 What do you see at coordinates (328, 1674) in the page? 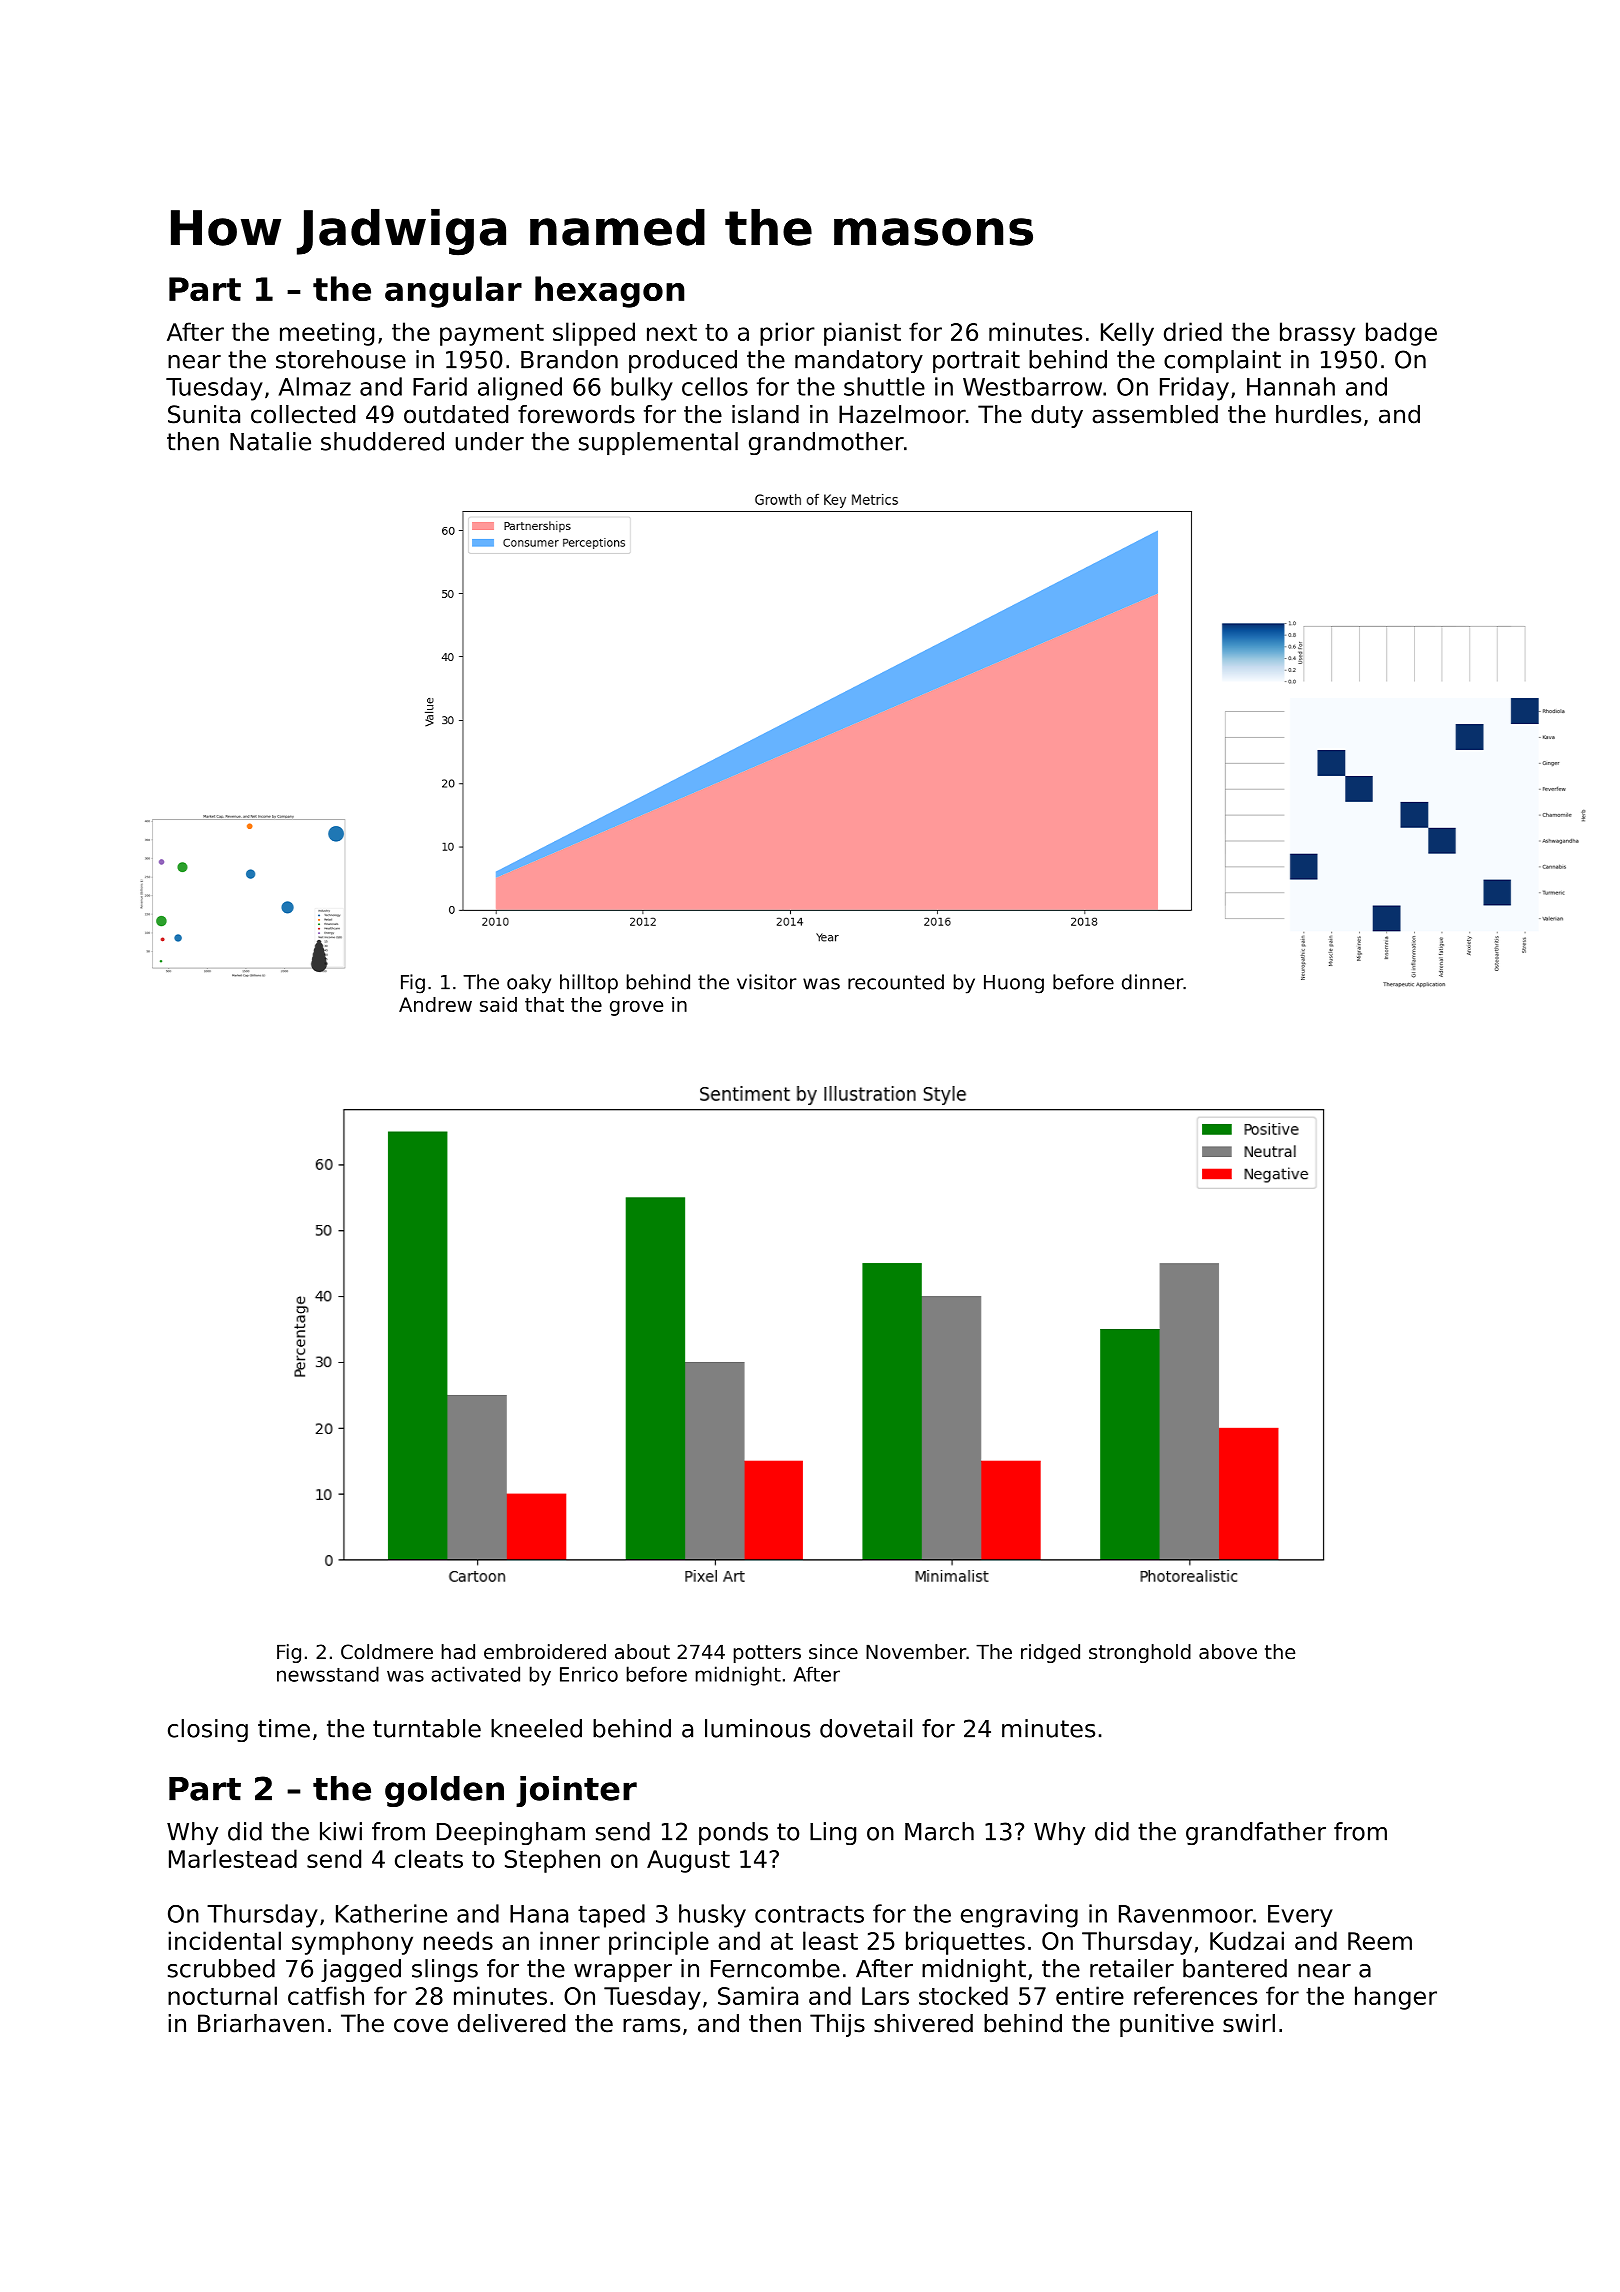
I see `newsstand` at bounding box center [328, 1674].
